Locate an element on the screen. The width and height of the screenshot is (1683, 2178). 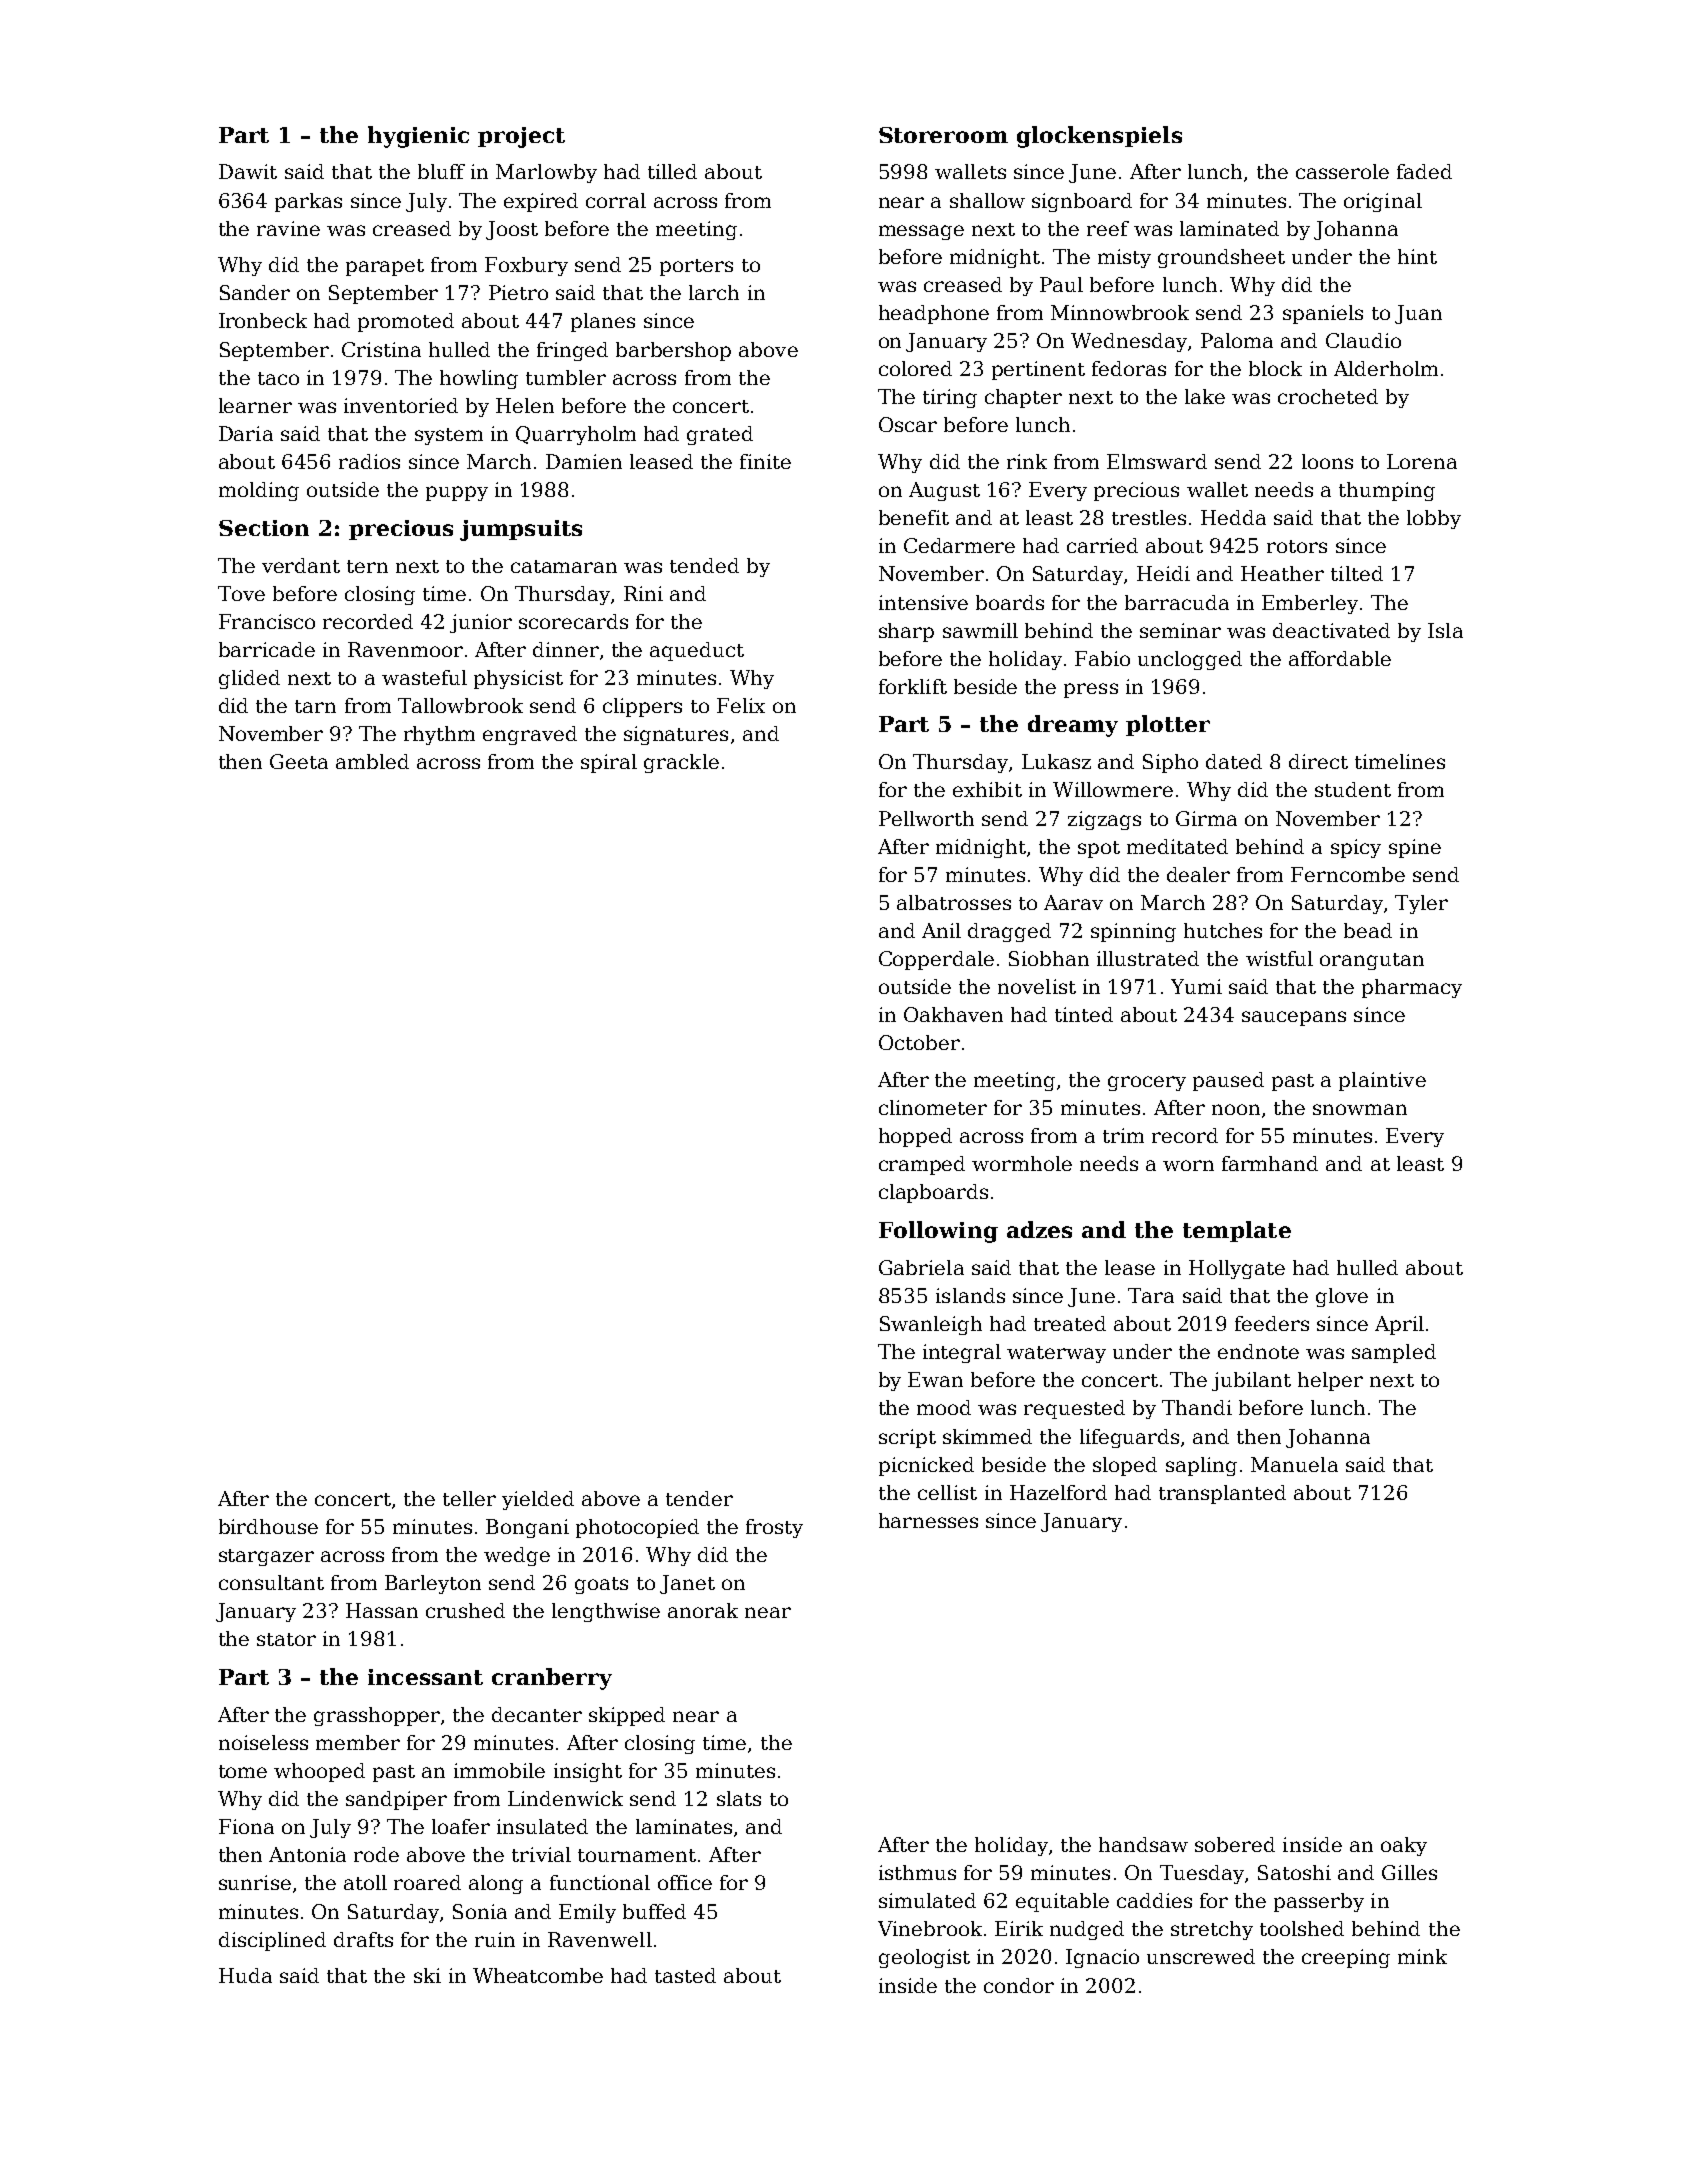
slats is located at coordinates (739, 1798).
